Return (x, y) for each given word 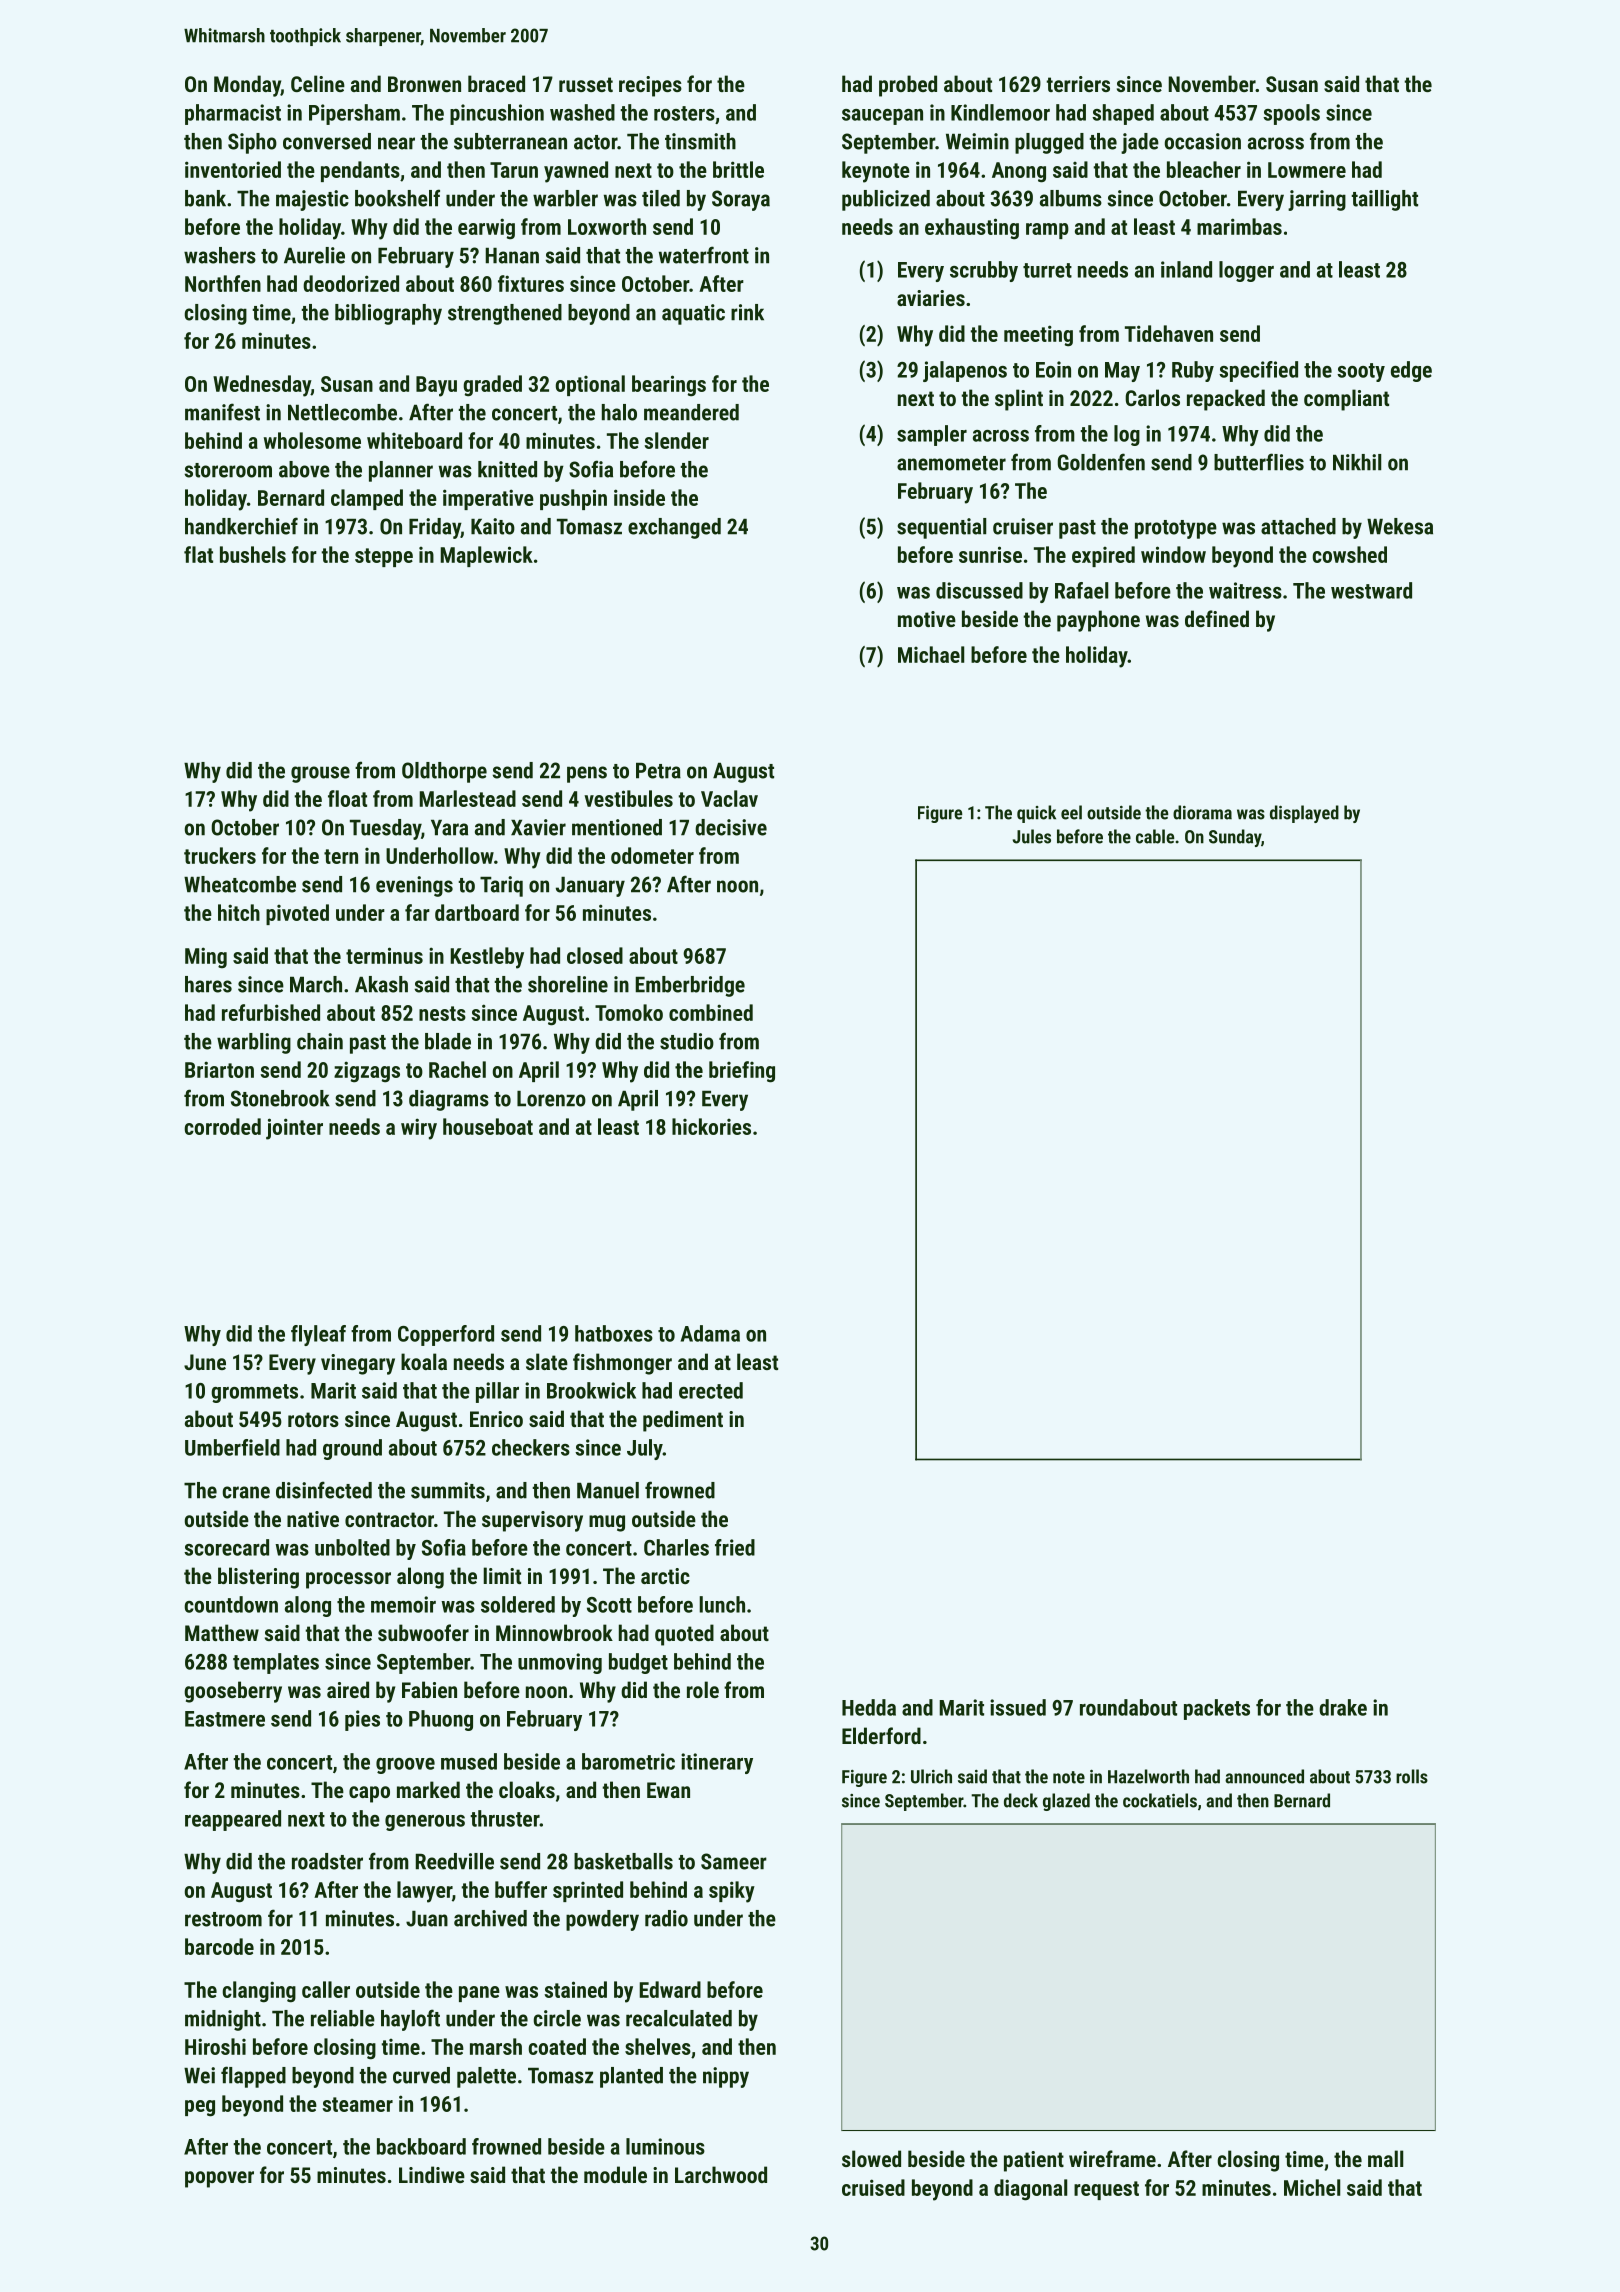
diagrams (449, 1100)
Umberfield (232, 1447)
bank (205, 198)
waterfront (704, 255)
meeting (1038, 336)
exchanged (674, 528)
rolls (1412, 1776)
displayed (1304, 814)
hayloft (410, 2020)
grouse (320, 774)
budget (638, 1663)
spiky (732, 1892)
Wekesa (1400, 526)
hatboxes (614, 1333)
